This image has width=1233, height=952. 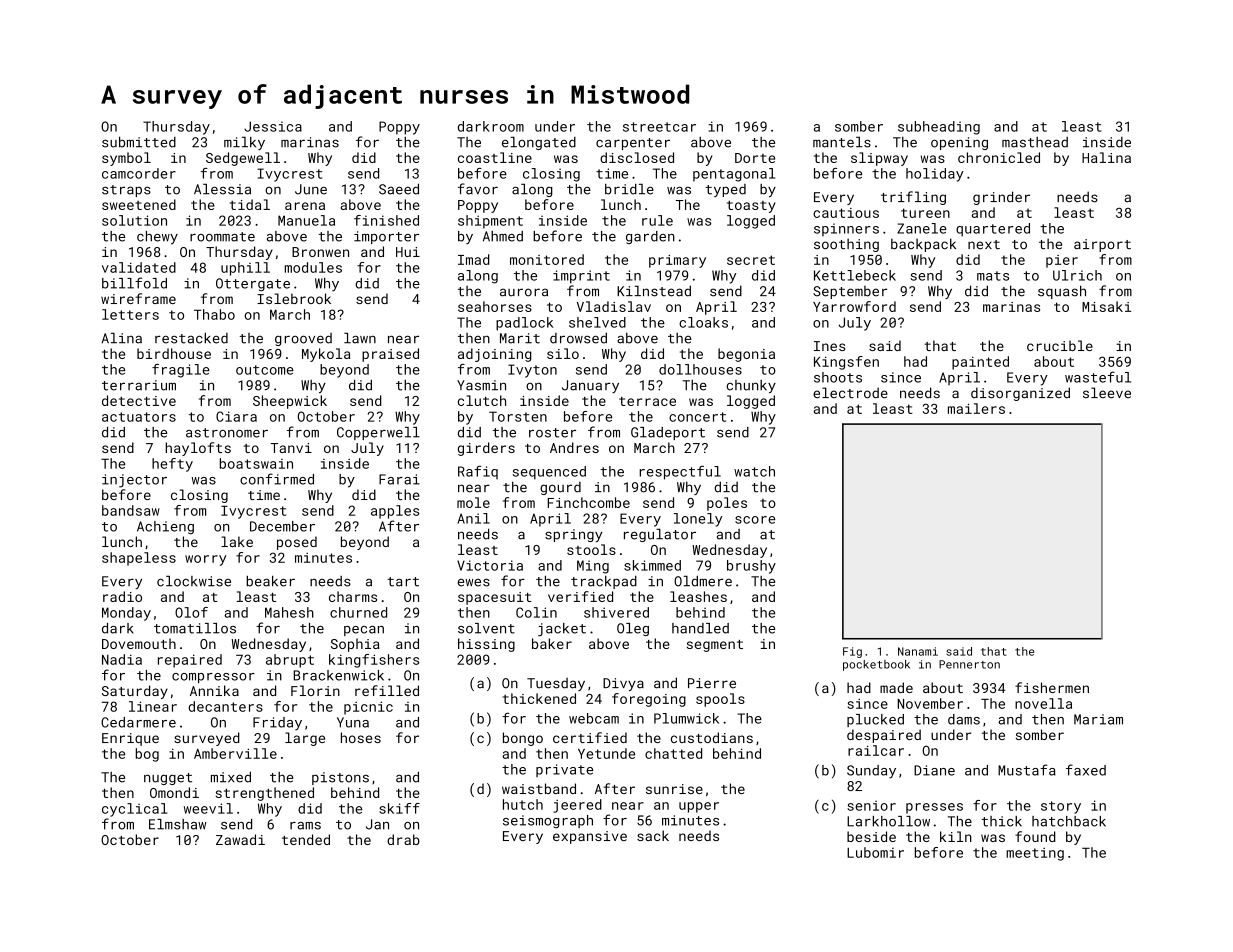 What do you see at coordinates (305, 826) in the image?
I see `rams` at bounding box center [305, 826].
